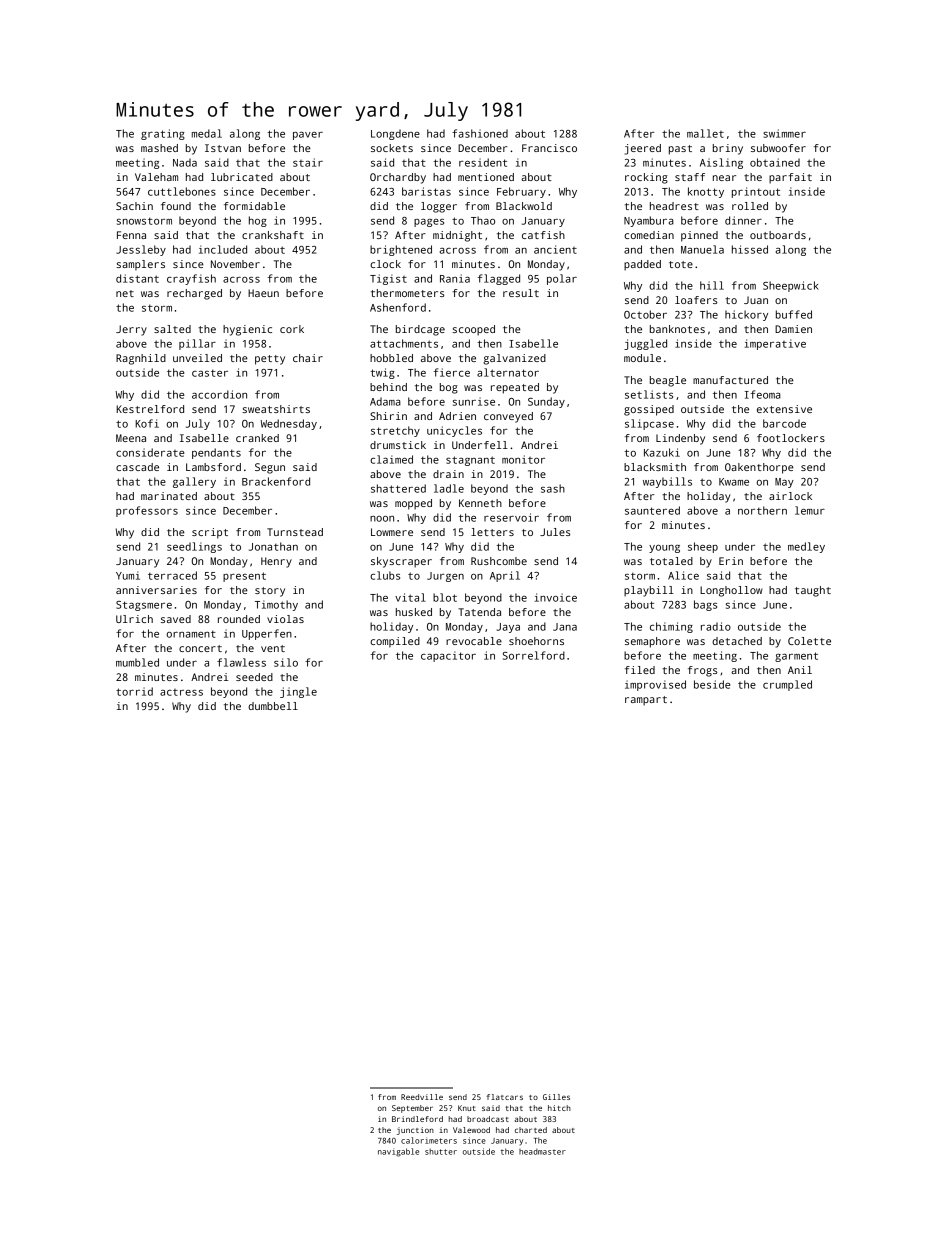 This screenshot has width=952, height=1233. What do you see at coordinates (398, 1152) in the screenshot?
I see `navigable` at bounding box center [398, 1152].
